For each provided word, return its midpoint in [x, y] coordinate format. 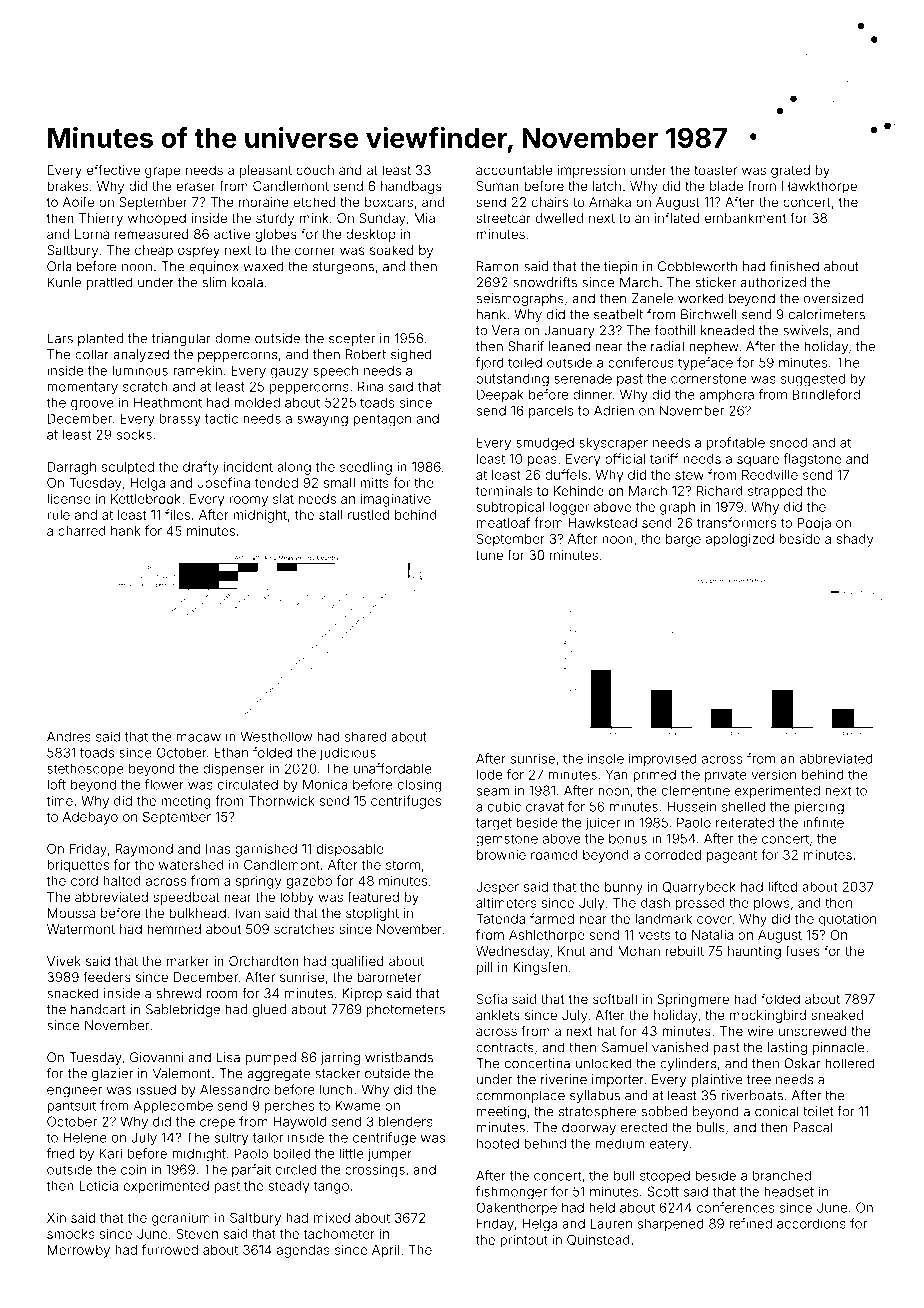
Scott [663, 1191]
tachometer [339, 1234]
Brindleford [826, 394]
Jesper [497, 888]
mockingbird [768, 1016]
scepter [352, 340]
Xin [56, 1218]
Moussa [71, 913]
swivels [805, 330]
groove [92, 405]
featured [373, 896]
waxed [263, 266]
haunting [754, 952]
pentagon [382, 420]
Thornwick [282, 801]
